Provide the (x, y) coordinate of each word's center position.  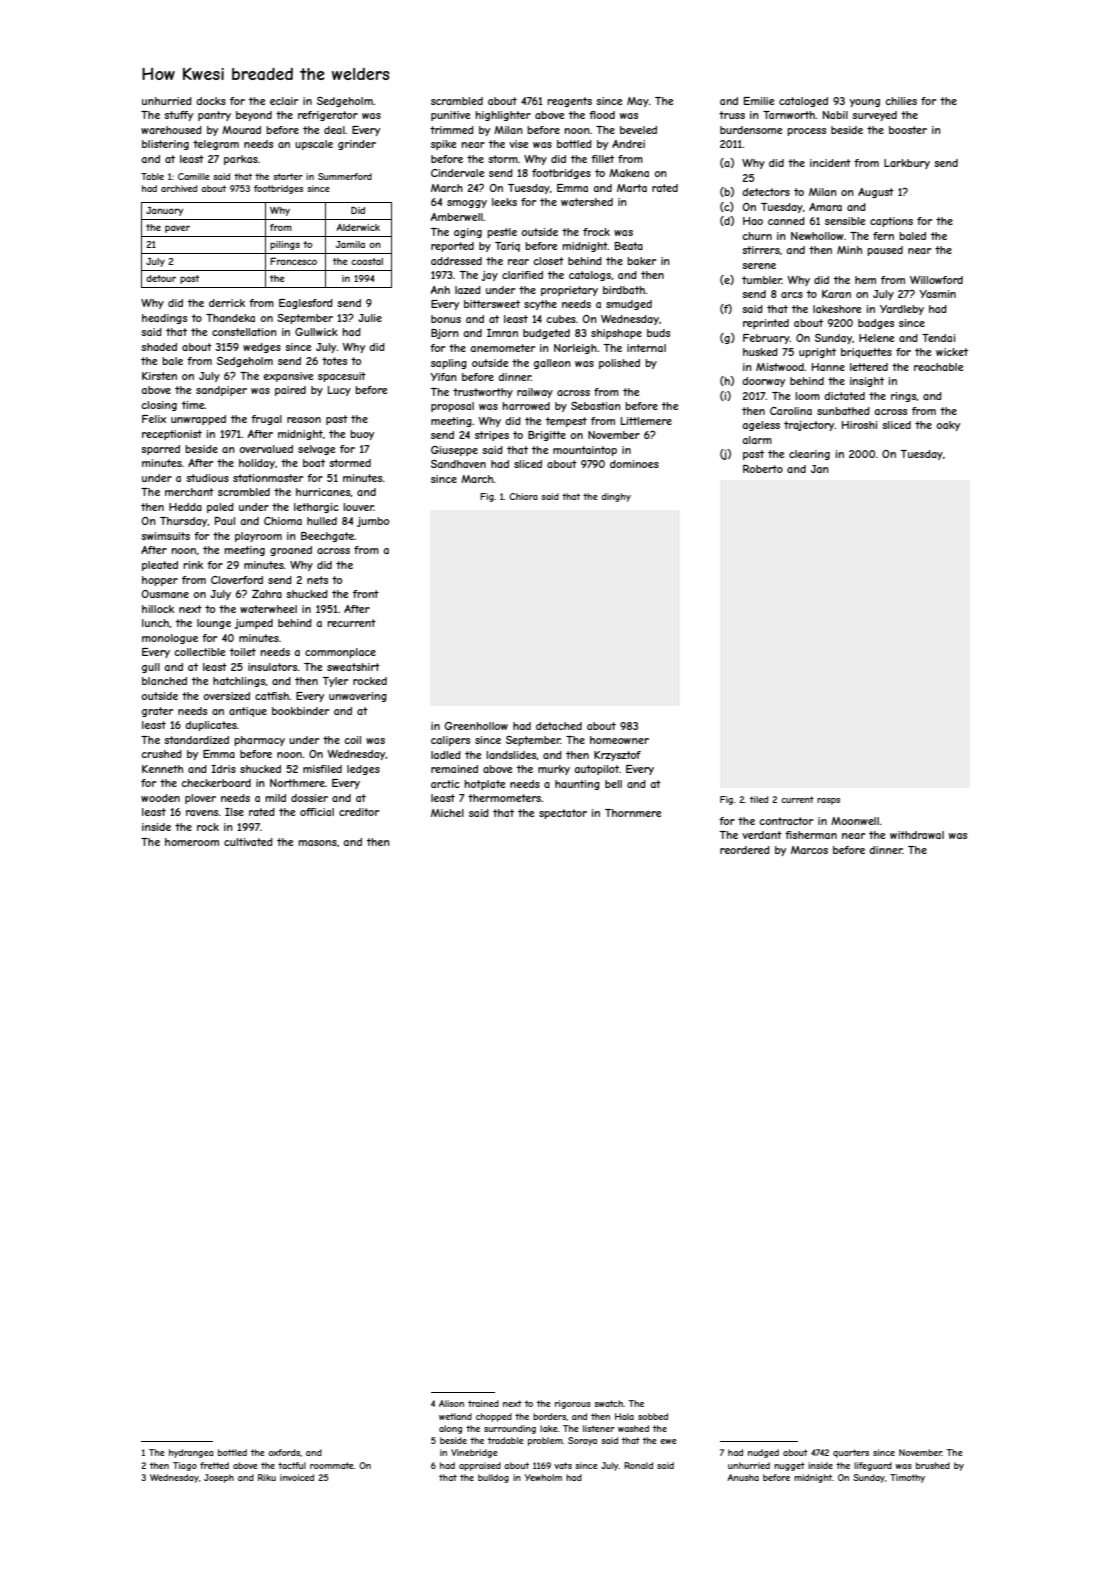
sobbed (653, 1416)
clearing (809, 455)
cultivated (248, 842)
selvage (316, 450)
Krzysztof (617, 756)
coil (352, 740)
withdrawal (917, 835)
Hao (753, 221)
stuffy (178, 116)
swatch (608, 1403)
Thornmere (633, 813)
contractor (786, 821)
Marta (632, 188)
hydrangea (191, 1453)
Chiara (523, 496)
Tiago (185, 1466)
